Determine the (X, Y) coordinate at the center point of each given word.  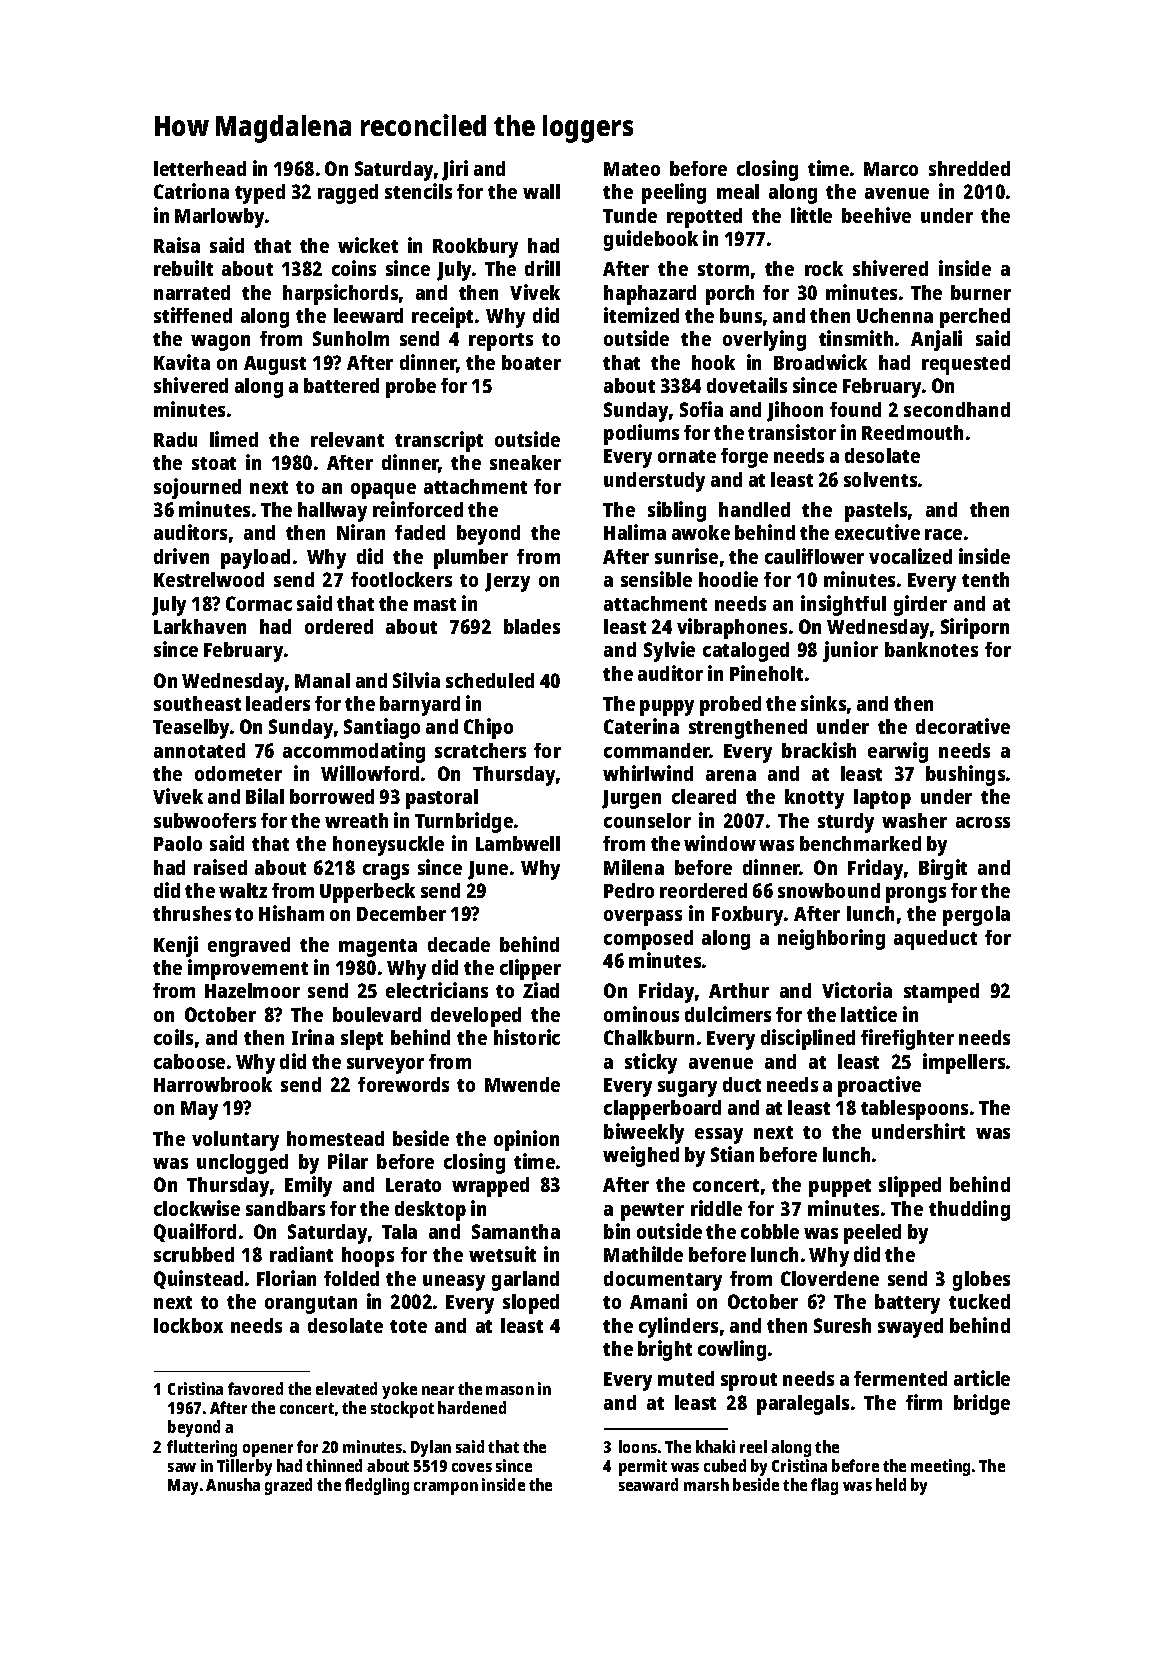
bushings (965, 775)
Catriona (191, 191)
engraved (249, 947)
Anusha (233, 1484)
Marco (891, 169)
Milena (634, 867)
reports (501, 342)
